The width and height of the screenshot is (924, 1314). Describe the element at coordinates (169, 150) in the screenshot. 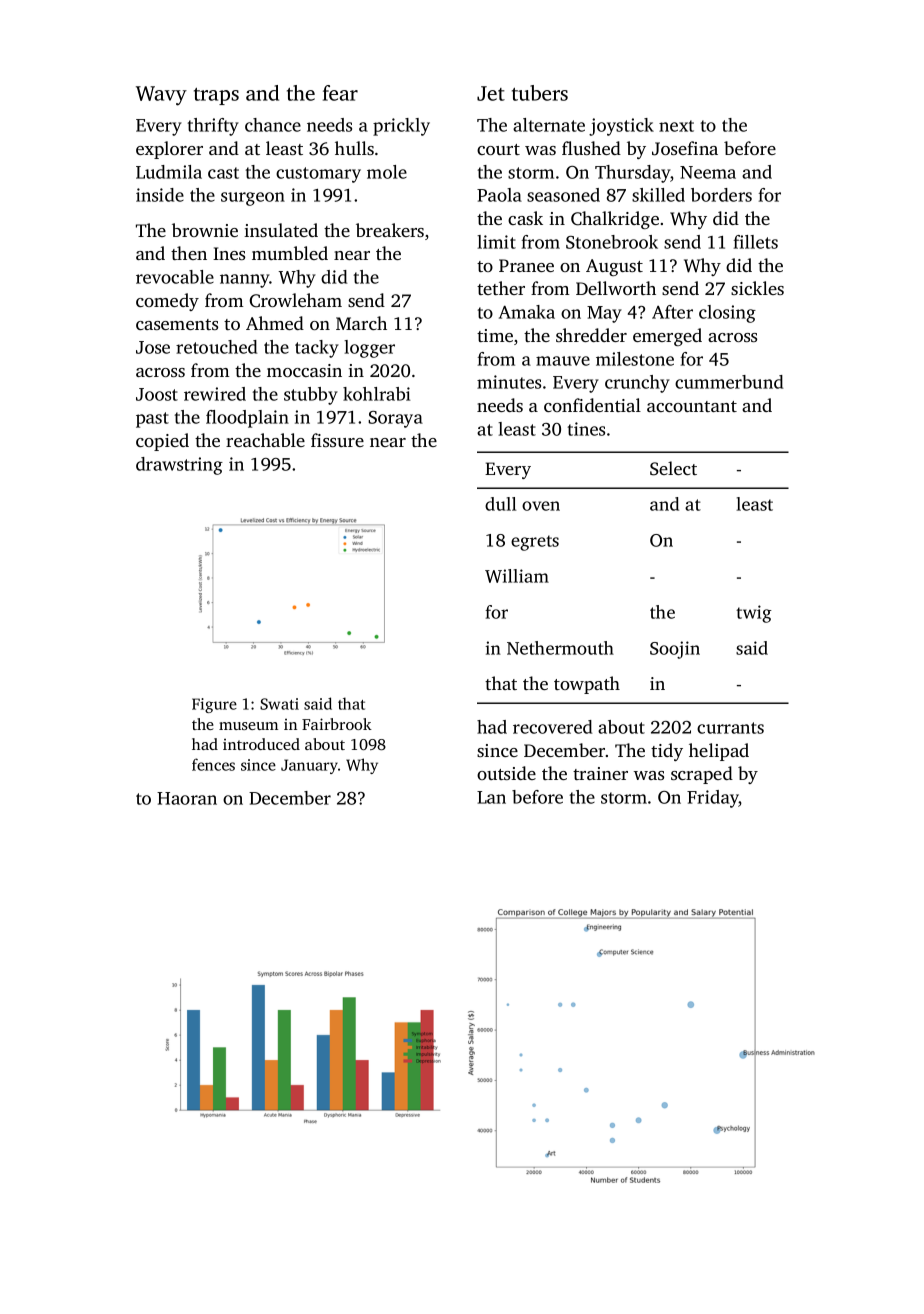

I see `explorer` at that location.
